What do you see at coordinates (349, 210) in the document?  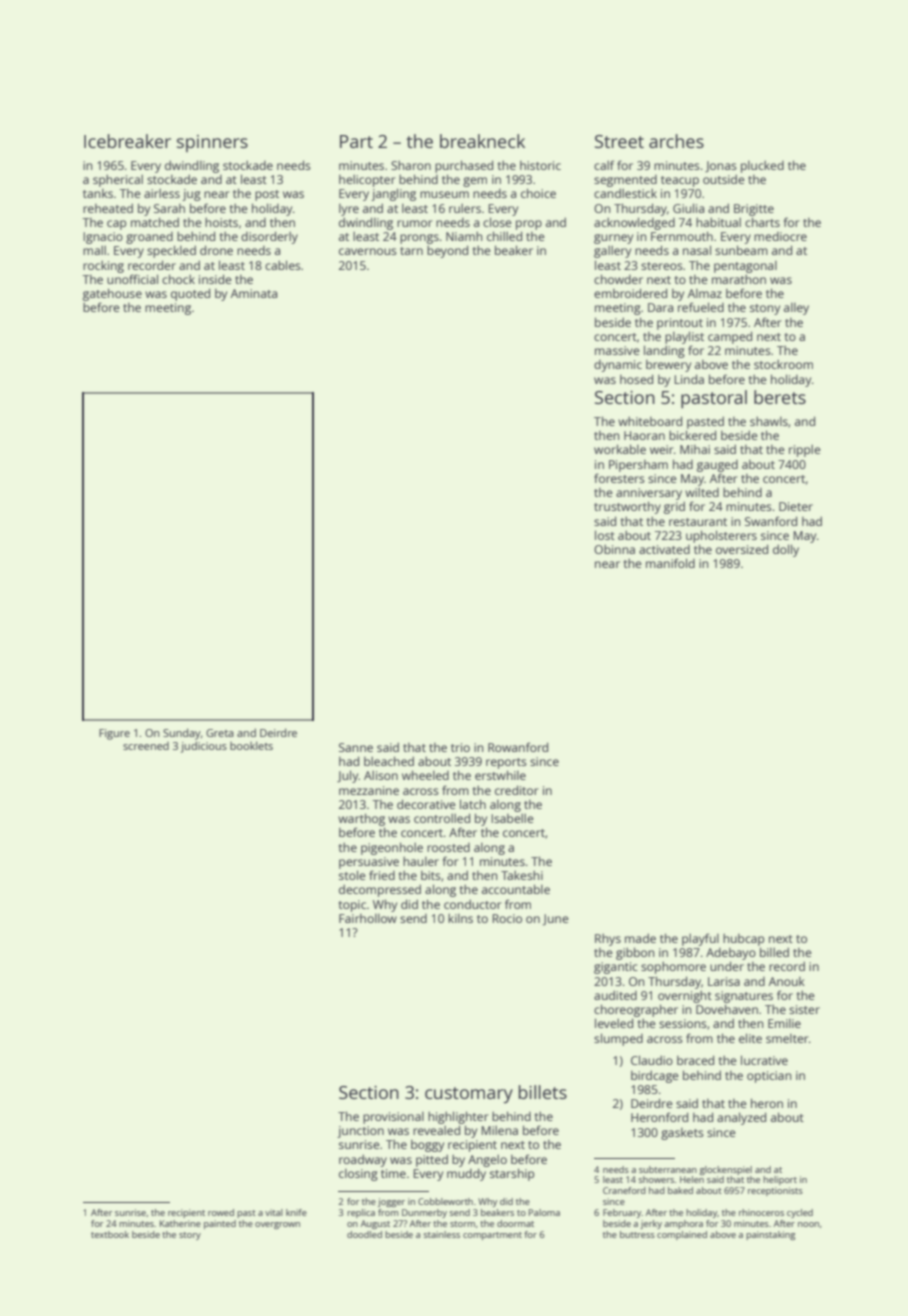 I see `lyre` at bounding box center [349, 210].
